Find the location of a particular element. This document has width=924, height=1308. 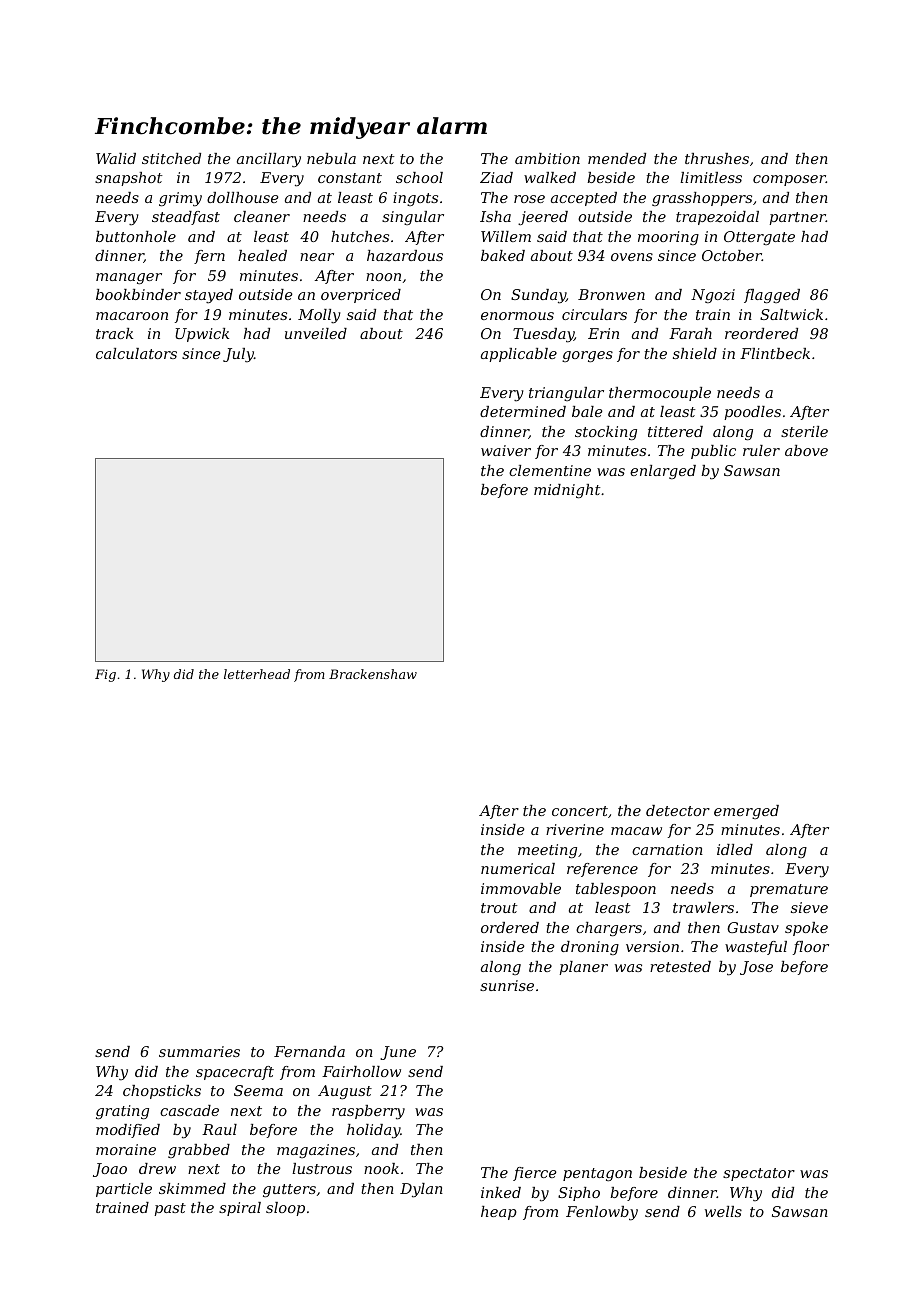

spiral is located at coordinates (240, 1209).
